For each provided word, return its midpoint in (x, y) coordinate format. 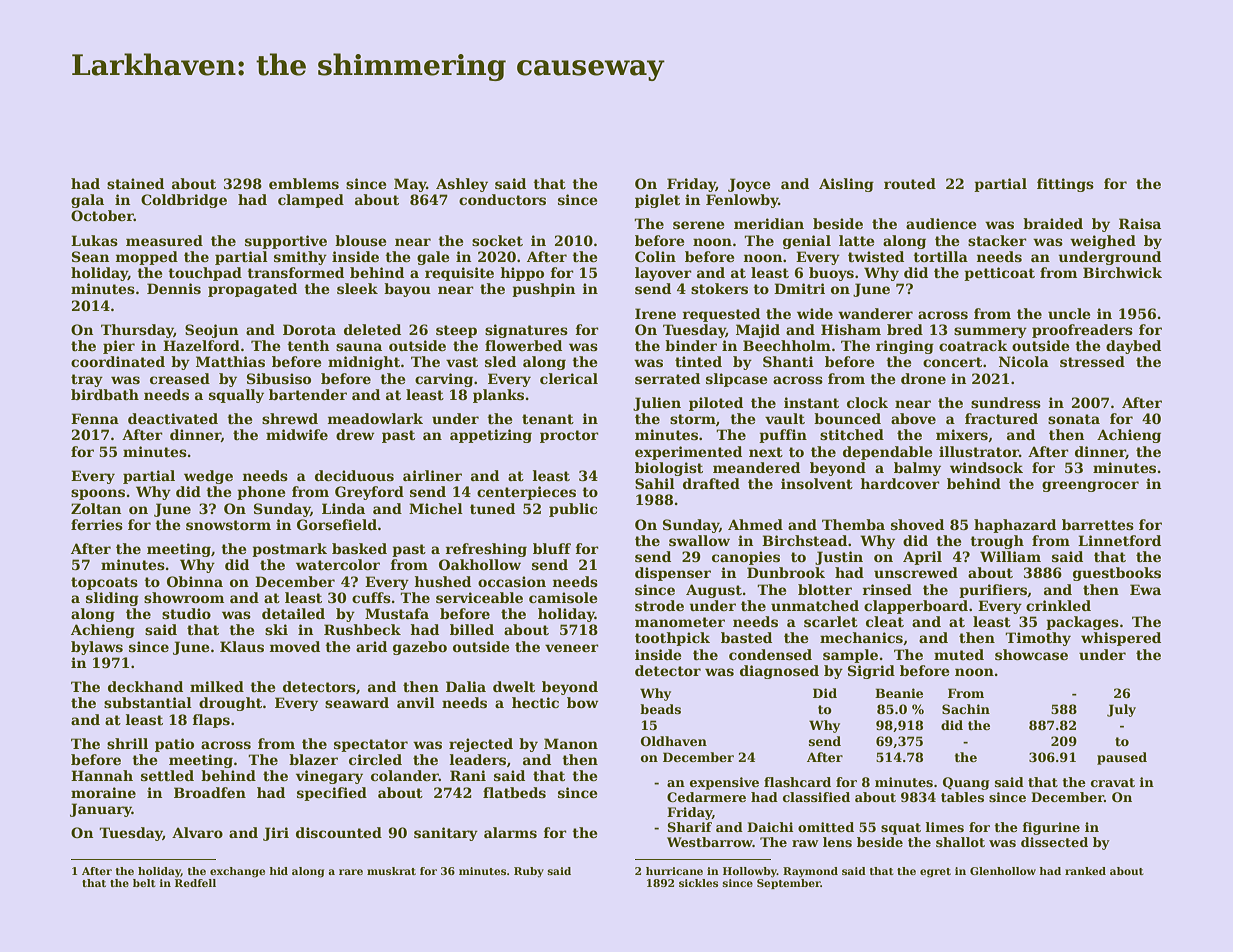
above (913, 418)
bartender (308, 394)
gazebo (420, 648)
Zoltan (96, 508)
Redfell (195, 883)
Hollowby (750, 872)
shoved (917, 524)
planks (498, 396)
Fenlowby (742, 201)
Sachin (966, 709)
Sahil (655, 483)
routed (910, 183)
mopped (147, 258)
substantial (148, 702)
